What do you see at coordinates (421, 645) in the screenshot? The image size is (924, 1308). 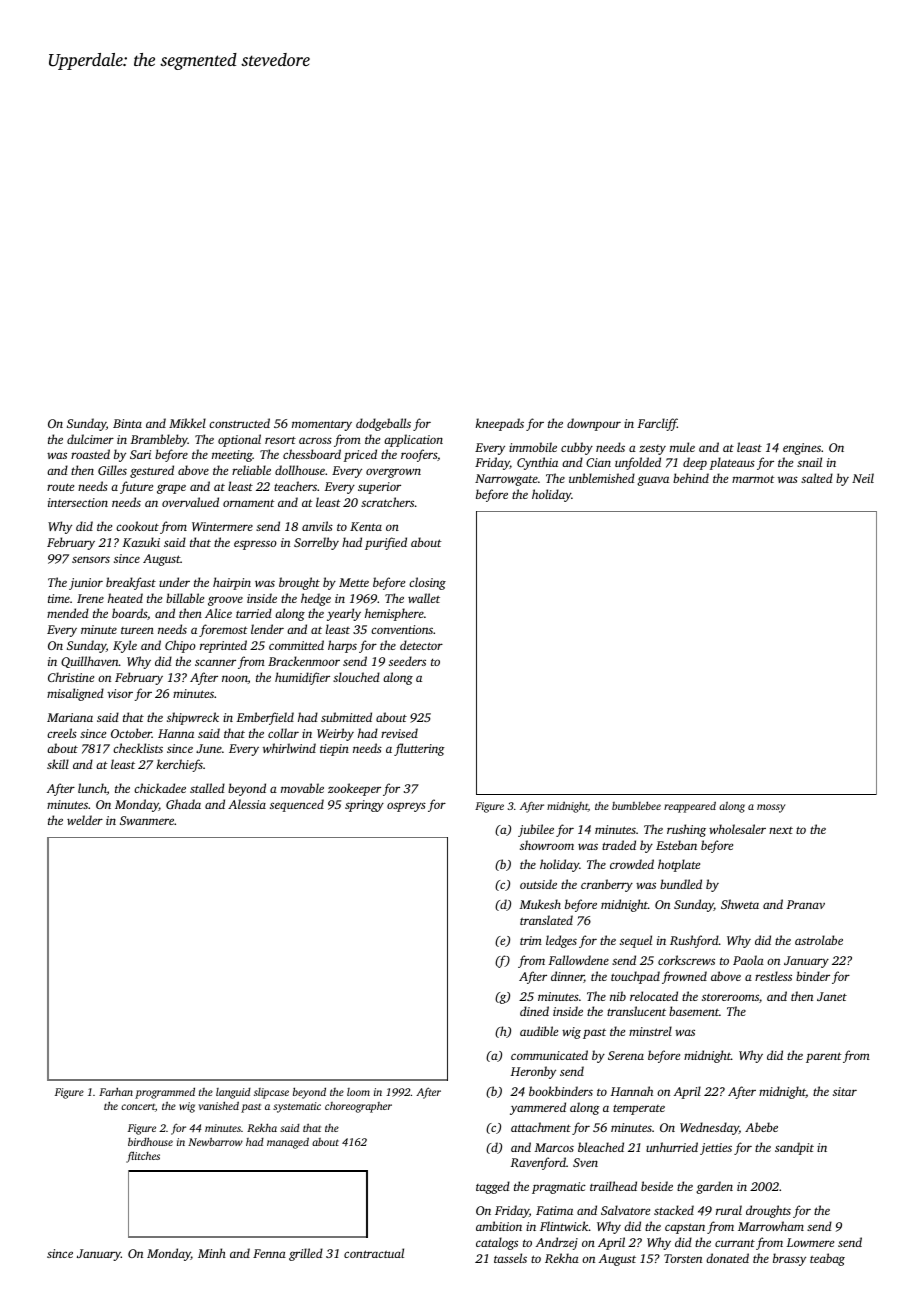 I see `detector` at bounding box center [421, 645].
